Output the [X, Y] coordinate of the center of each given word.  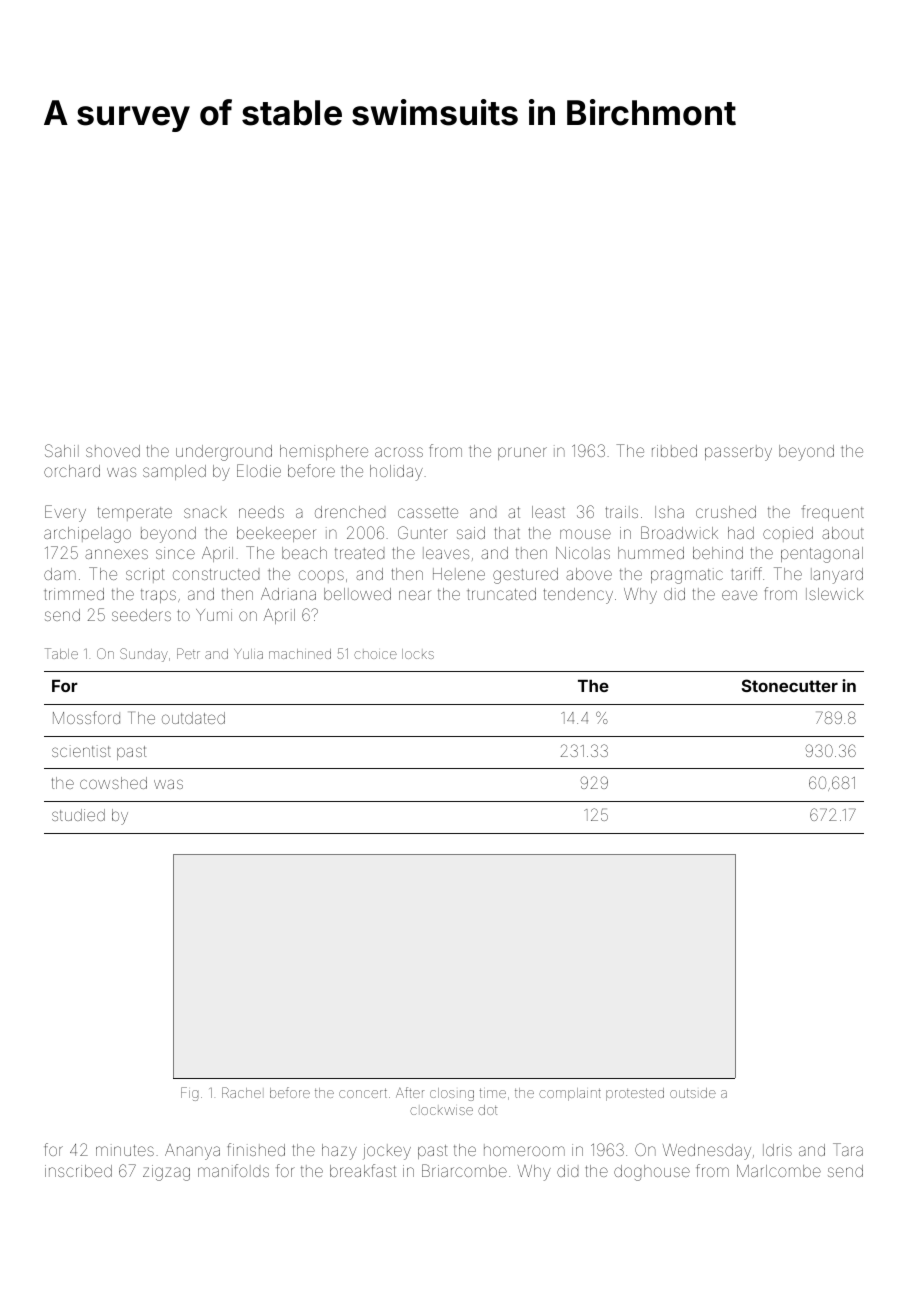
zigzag [166, 1173]
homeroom [524, 1150]
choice [375, 655]
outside [693, 1093]
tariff [746, 573]
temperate [135, 514]
